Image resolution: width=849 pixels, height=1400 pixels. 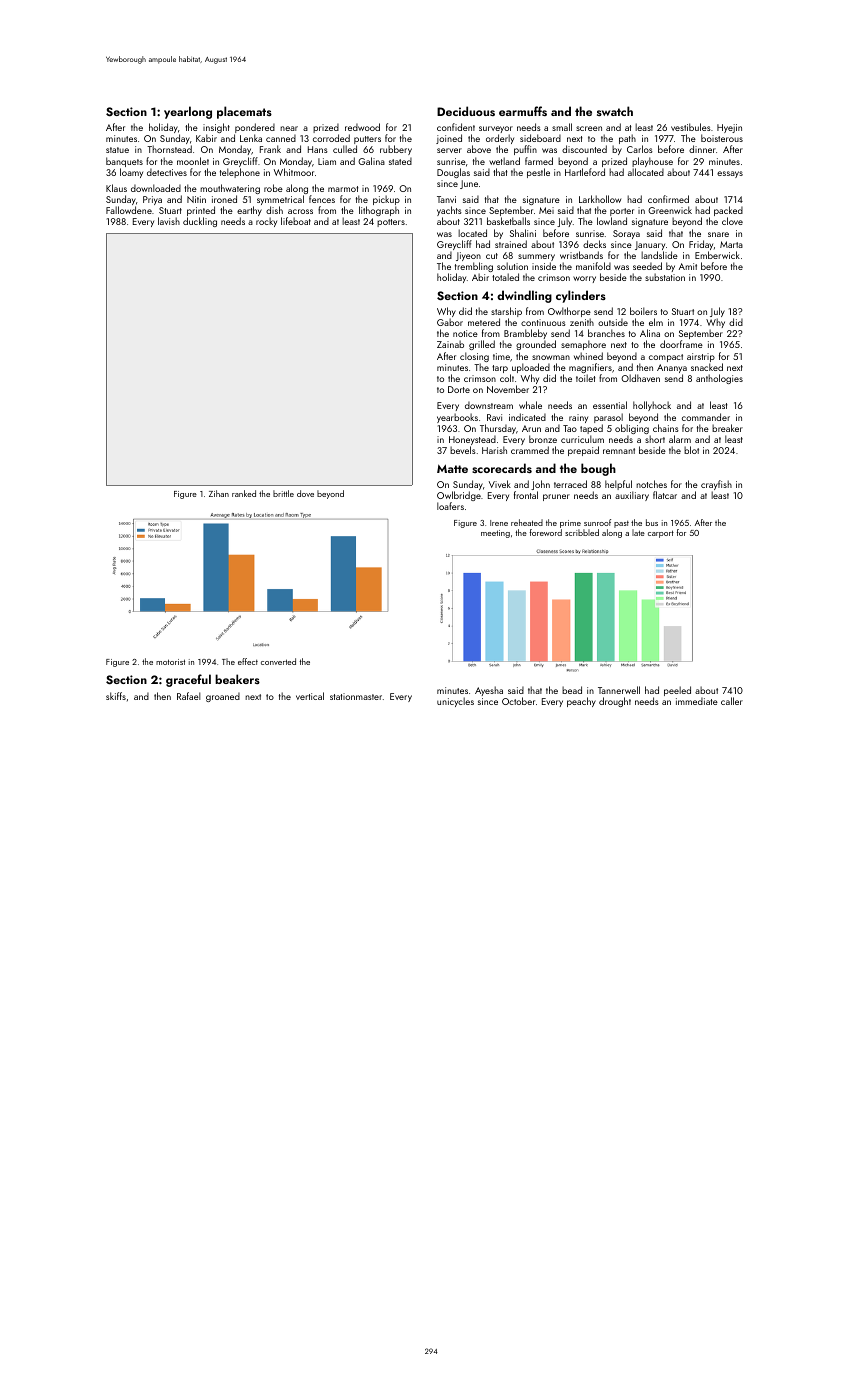 What do you see at coordinates (450, 506) in the screenshot?
I see `loafers` at bounding box center [450, 506].
